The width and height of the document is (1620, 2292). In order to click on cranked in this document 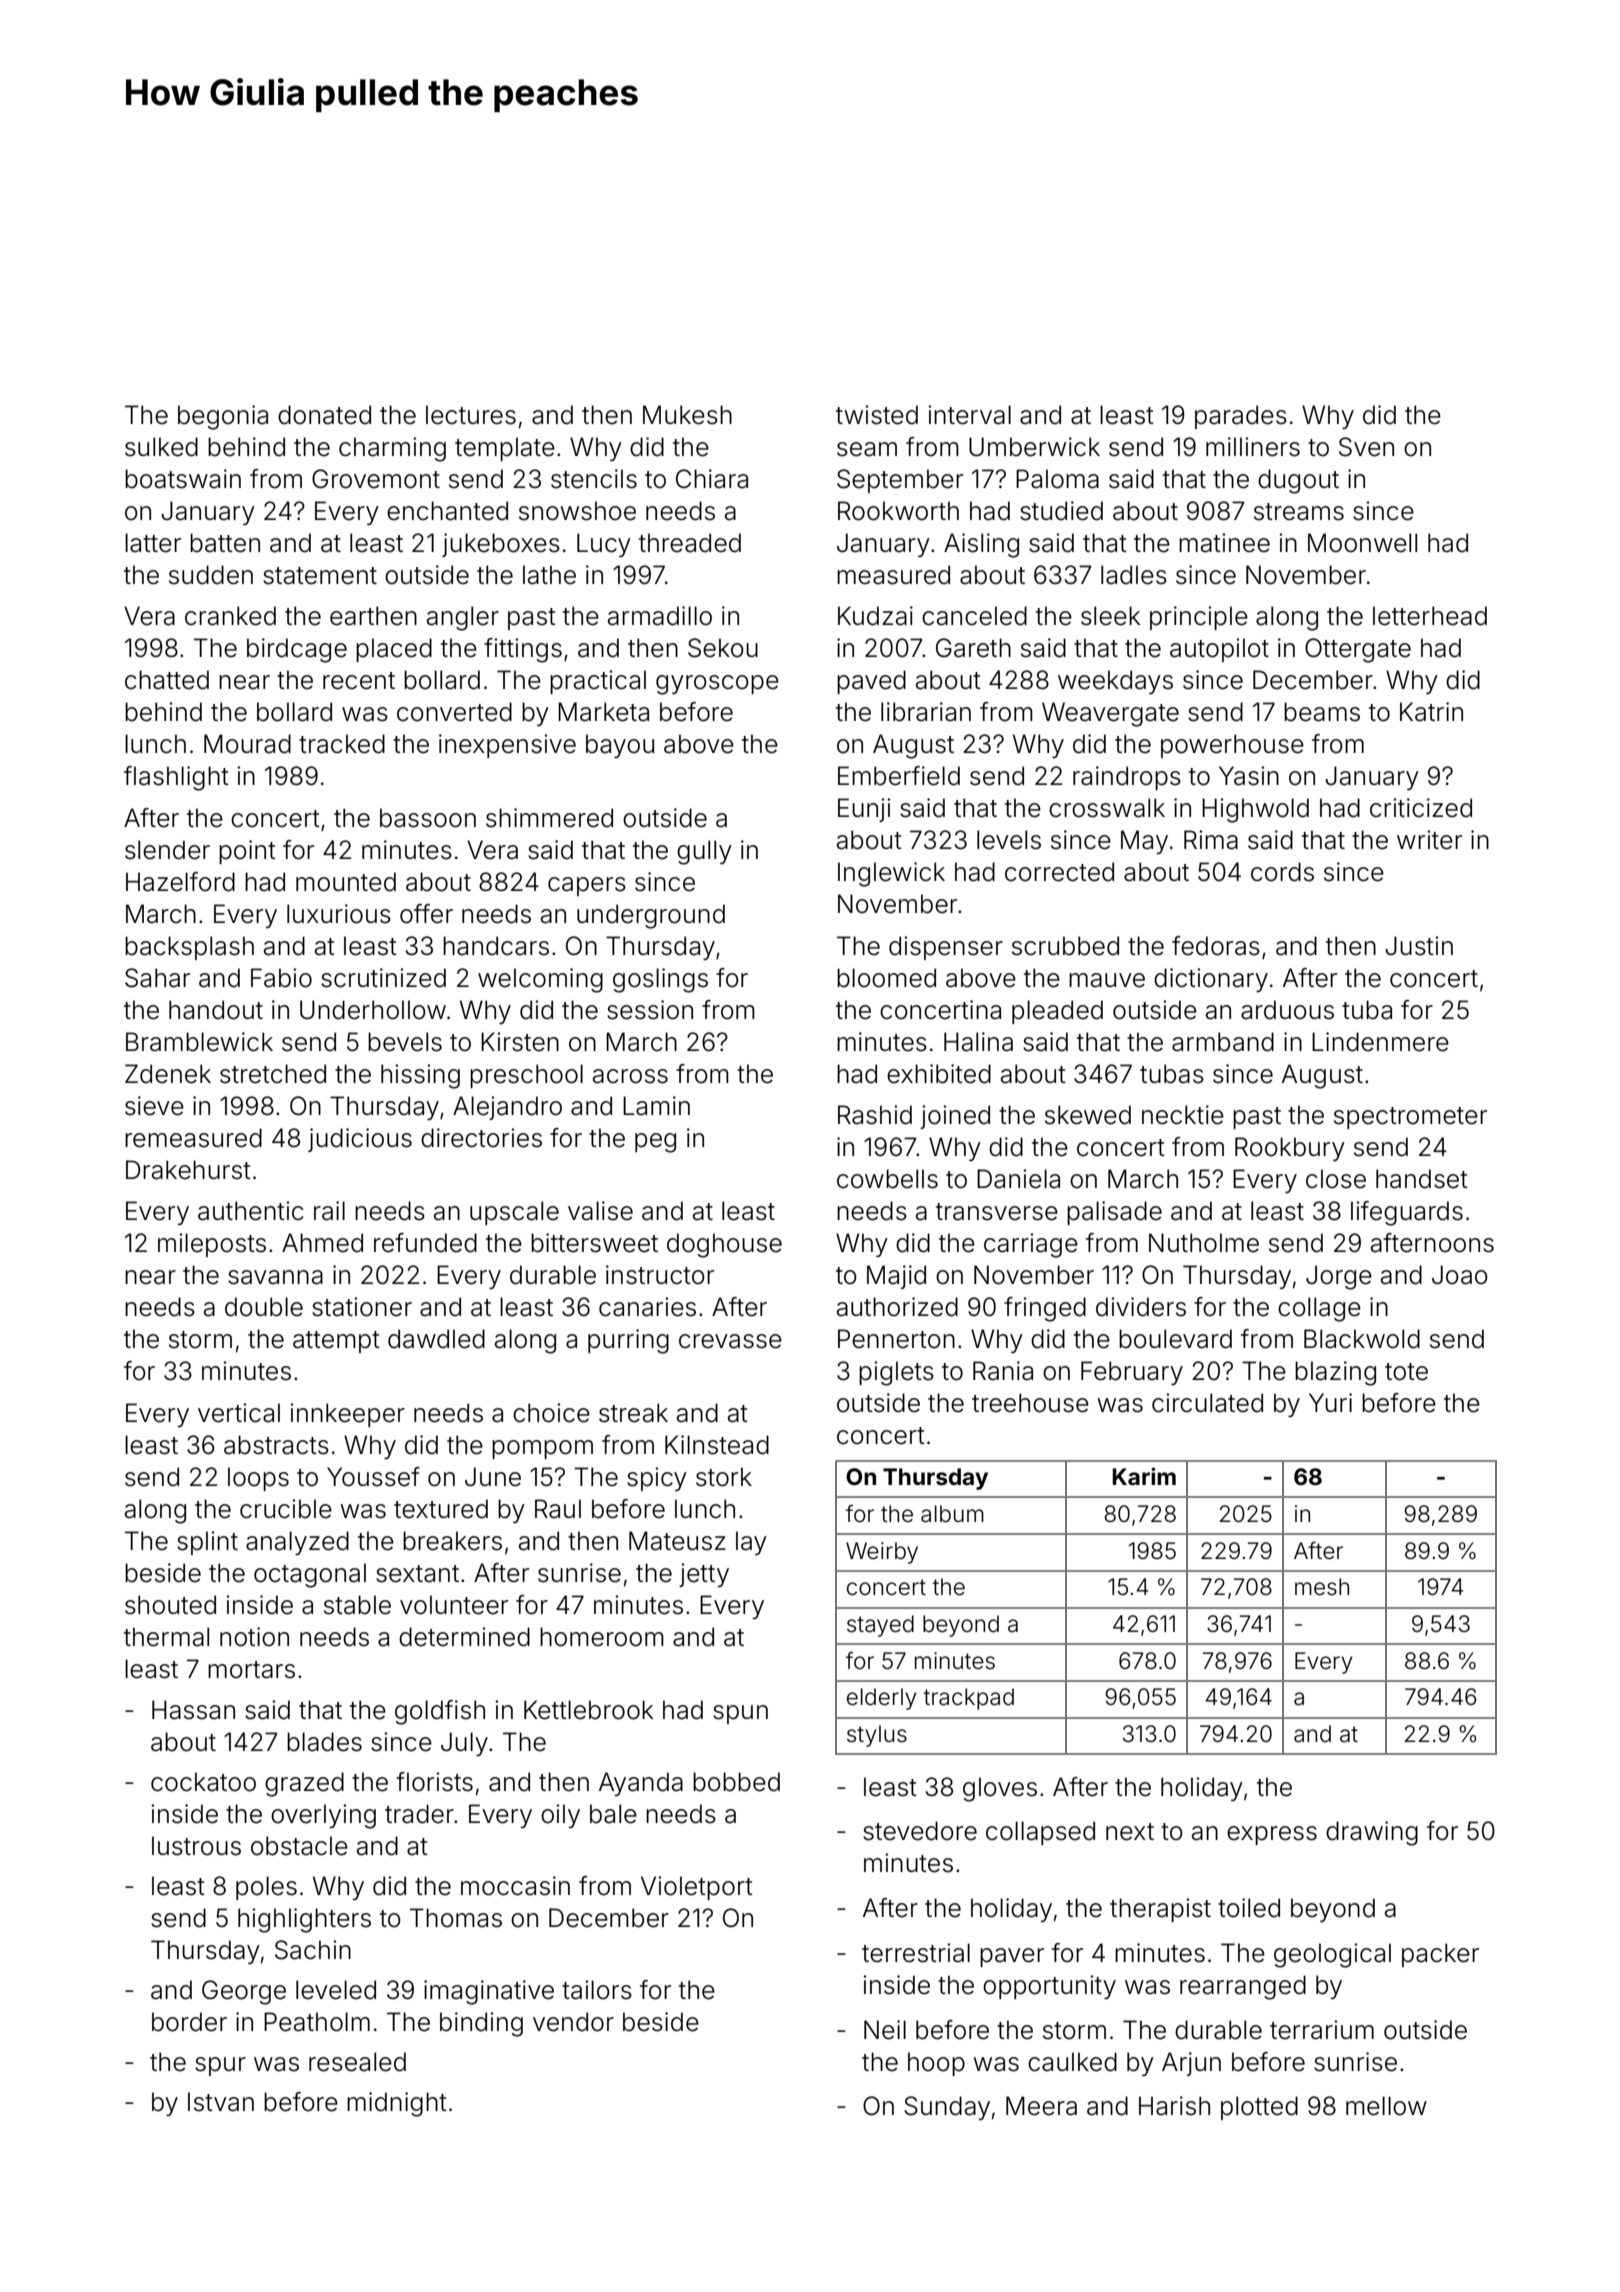, I will do `click(230, 616)`.
